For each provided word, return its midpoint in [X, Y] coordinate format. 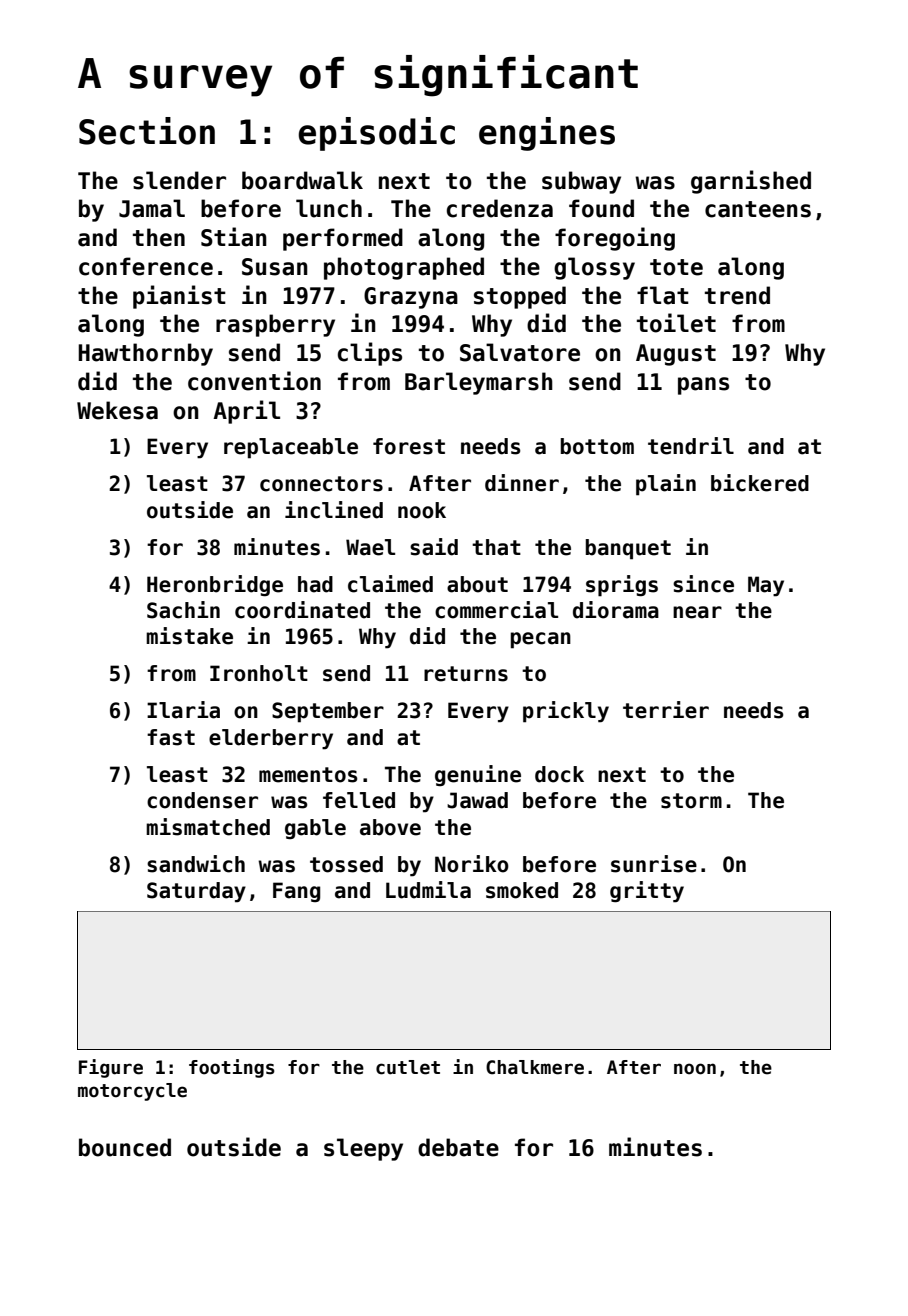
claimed [390, 584]
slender [179, 180]
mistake [189, 636]
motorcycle [132, 1092]
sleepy [363, 1149]
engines [547, 134]
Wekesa [117, 410]
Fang [296, 892]
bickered [760, 483]
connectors [321, 484]
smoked [522, 890]
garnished [751, 182]
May [766, 586]
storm [691, 801]
